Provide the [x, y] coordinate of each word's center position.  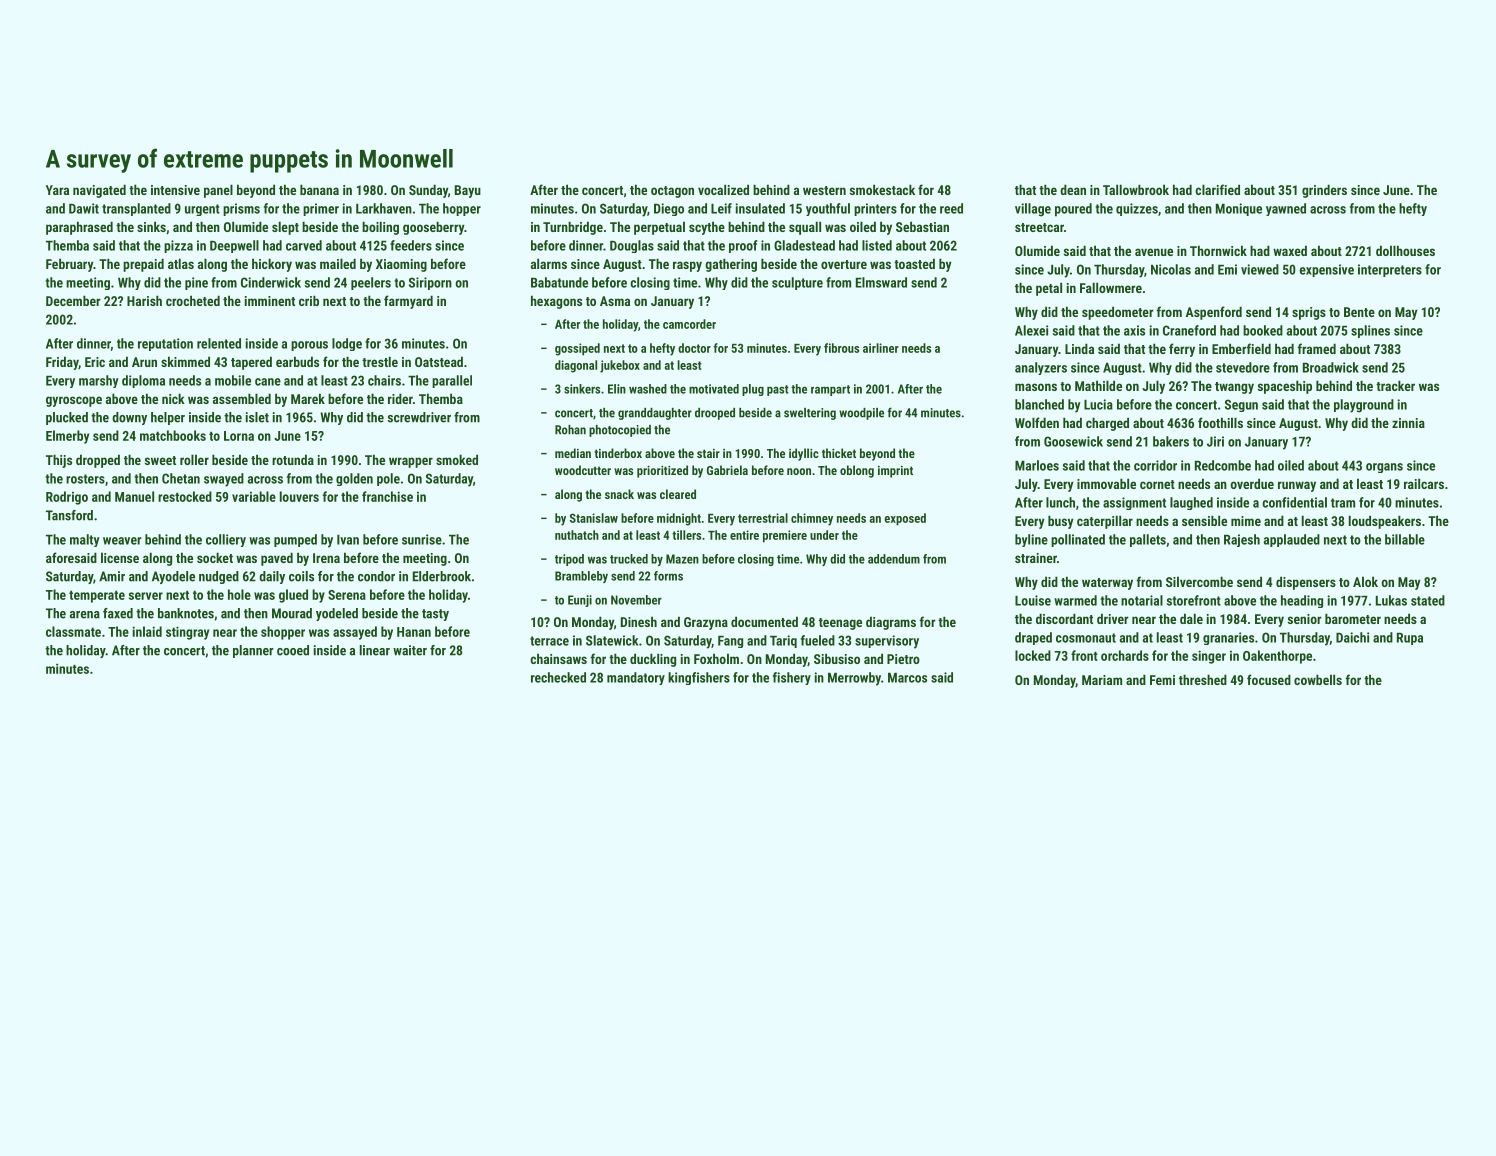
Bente [1359, 312]
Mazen [682, 559]
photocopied [620, 431]
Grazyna [706, 623]
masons [1036, 387]
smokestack [882, 189]
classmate [73, 631]
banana [319, 189]
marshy [99, 381]
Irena [326, 558]
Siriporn [430, 283]
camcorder [689, 324]
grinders [1324, 191]
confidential [1294, 502]
